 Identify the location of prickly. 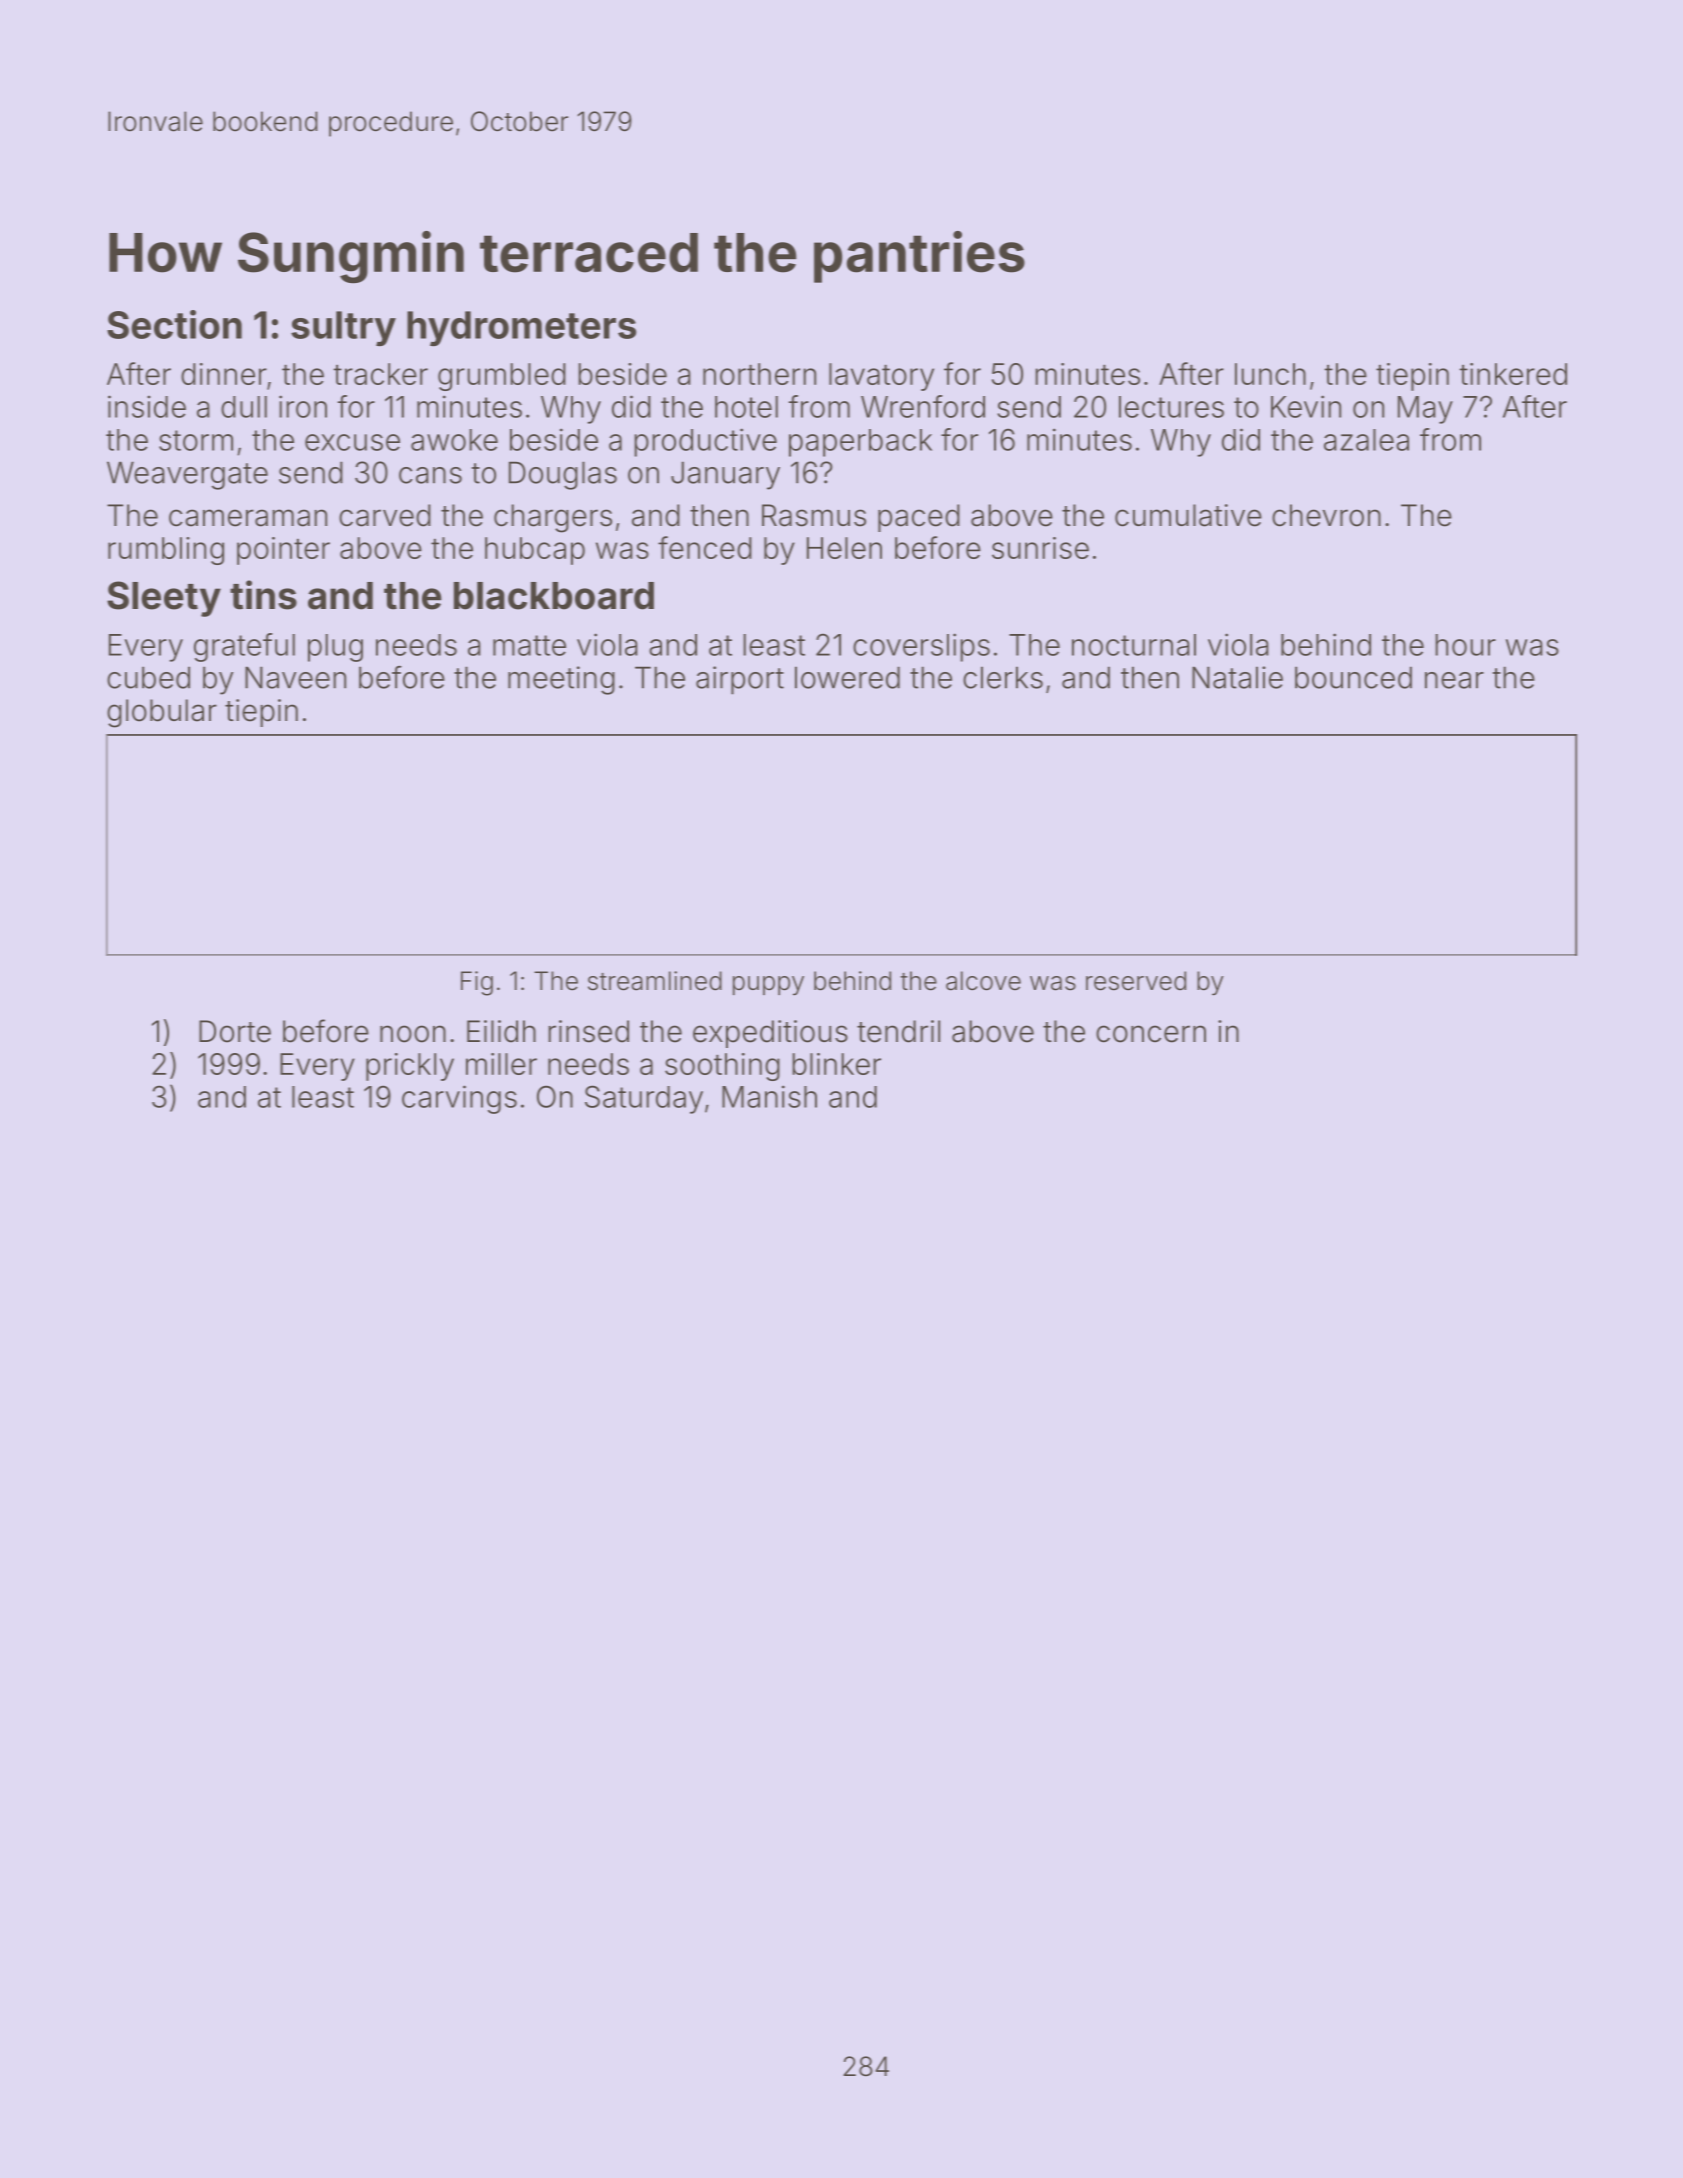
(410, 1067).
